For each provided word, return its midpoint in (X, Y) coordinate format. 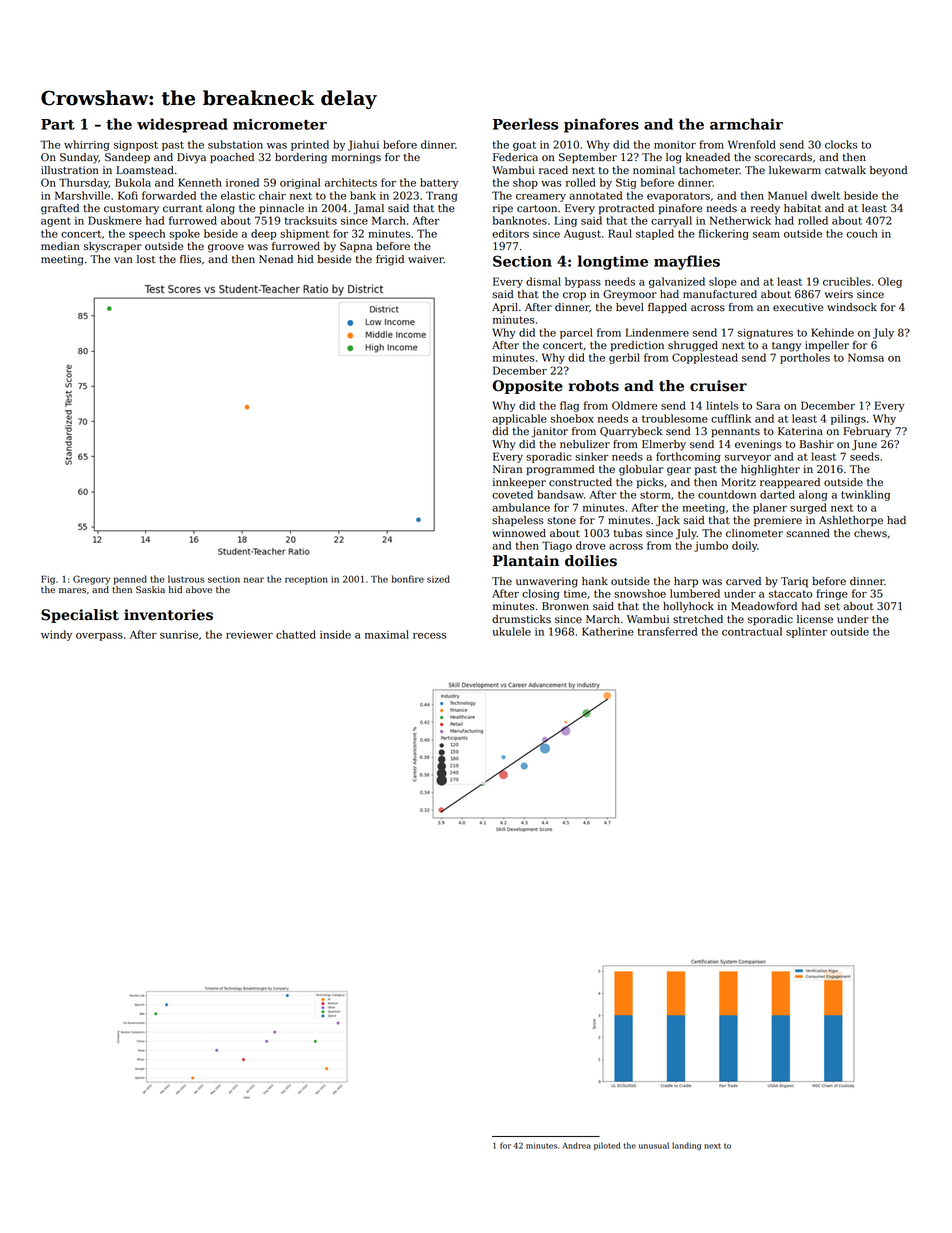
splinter (806, 632)
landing (686, 1146)
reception (306, 580)
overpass (99, 637)
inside (335, 634)
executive (798, 307)
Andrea (576, 1145)
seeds (864, 456)
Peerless (525, 124)
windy (56, 635)
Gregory (91, 580)
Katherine (608, 631)
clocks (841, 144)
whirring (87, 145)
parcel (576, 333)
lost (146, 259)
